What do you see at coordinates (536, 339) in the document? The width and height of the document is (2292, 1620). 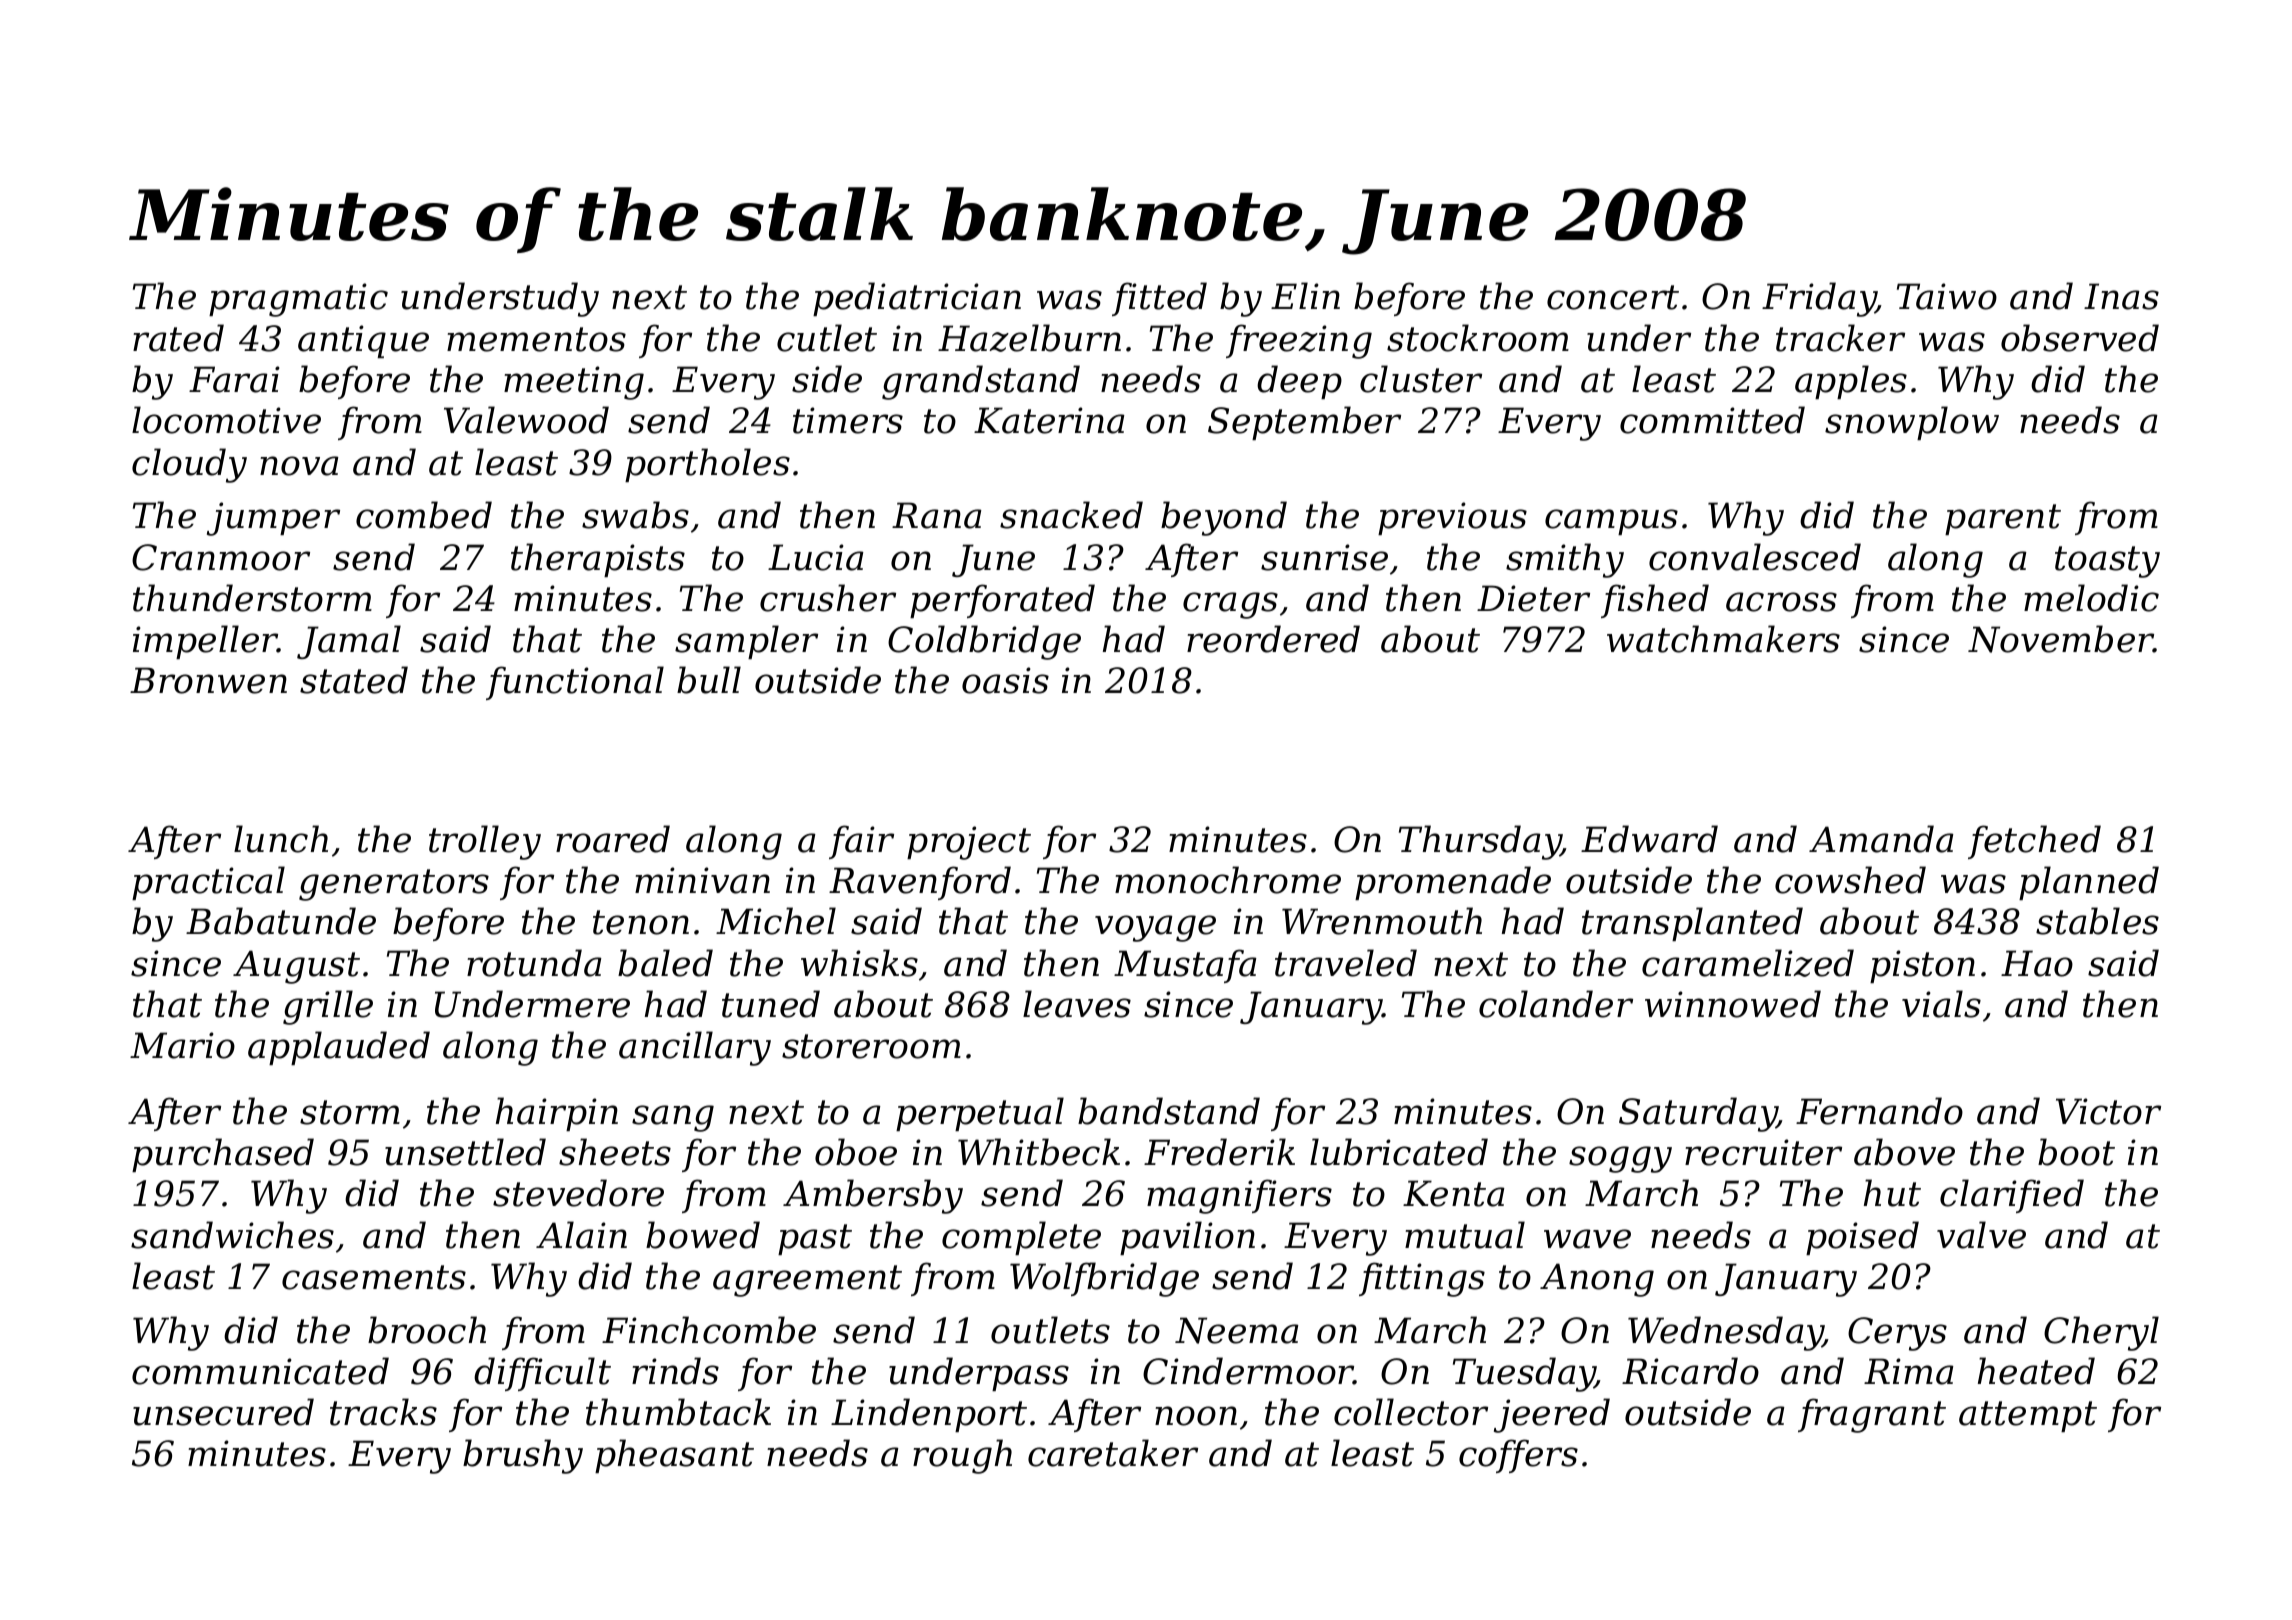 I see `mementos` at bounding box center [536, 339].
